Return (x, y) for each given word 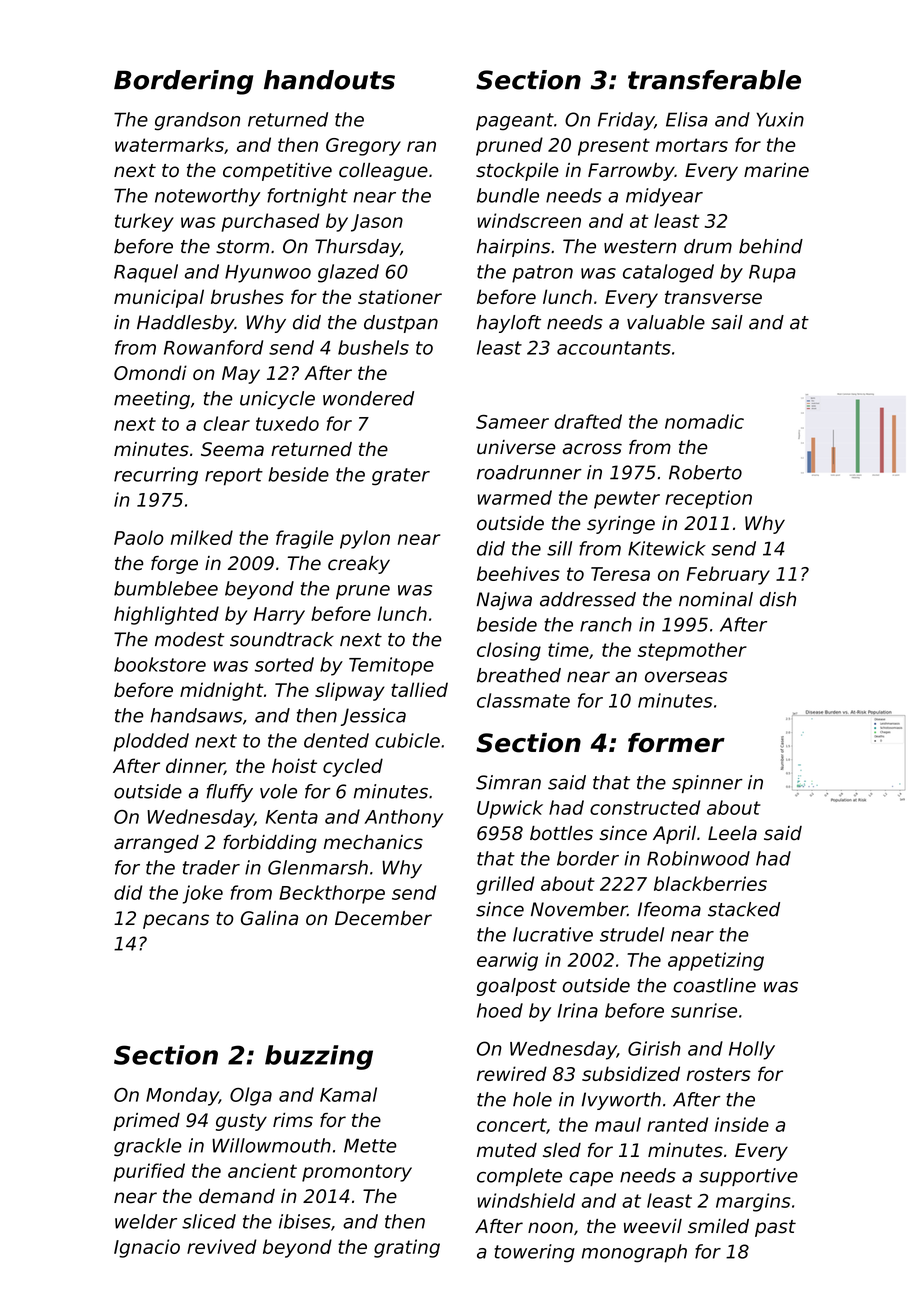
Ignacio (147, 1248)
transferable (714, 80)
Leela (732, 833)
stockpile (517, 172)
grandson (197, 121)
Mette (370, 1145)
